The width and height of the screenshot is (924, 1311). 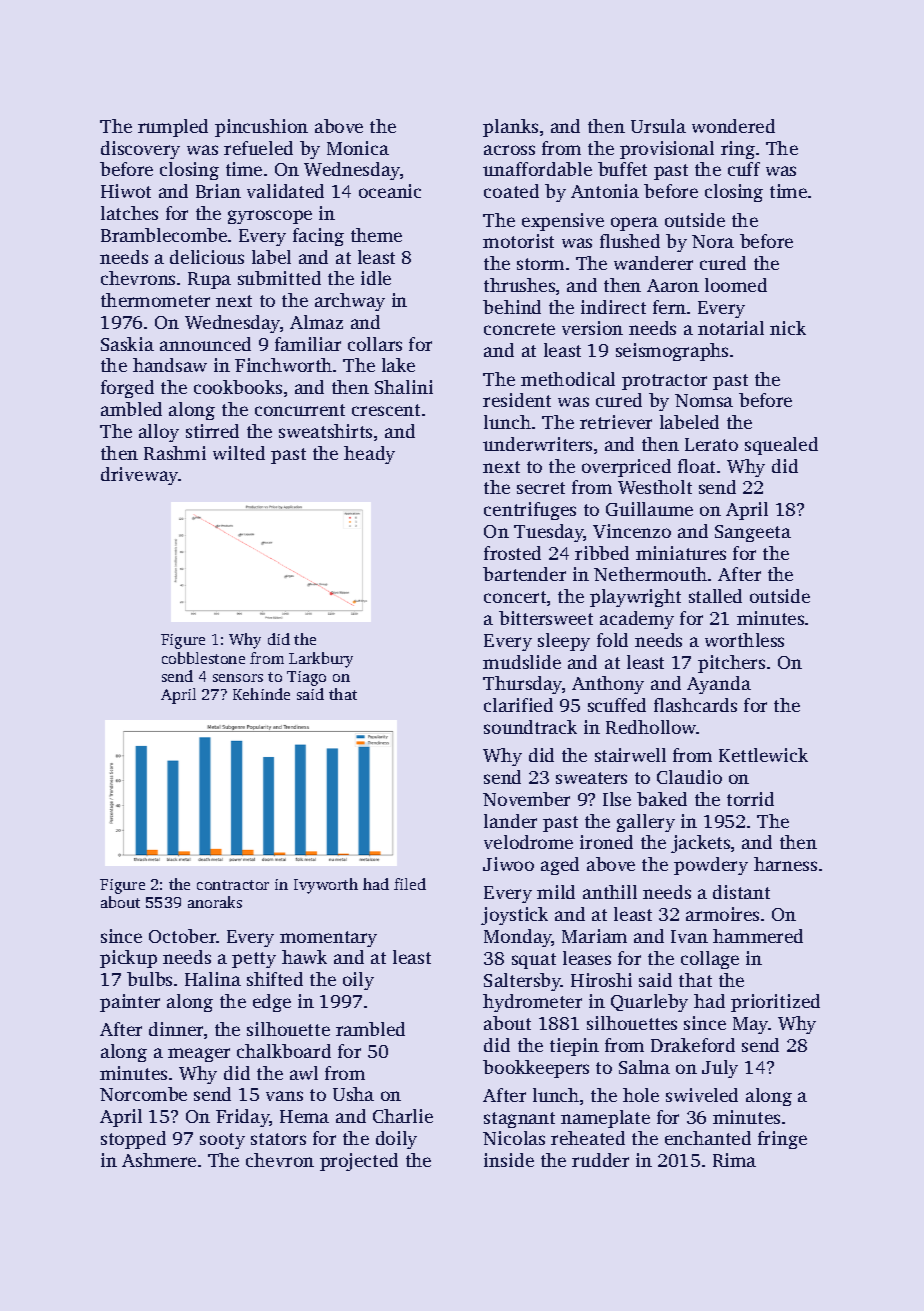 What do you see at coordinates (649, 509) in the screenshot?
I see `Guillaume` at bounding box center [649, 509].
